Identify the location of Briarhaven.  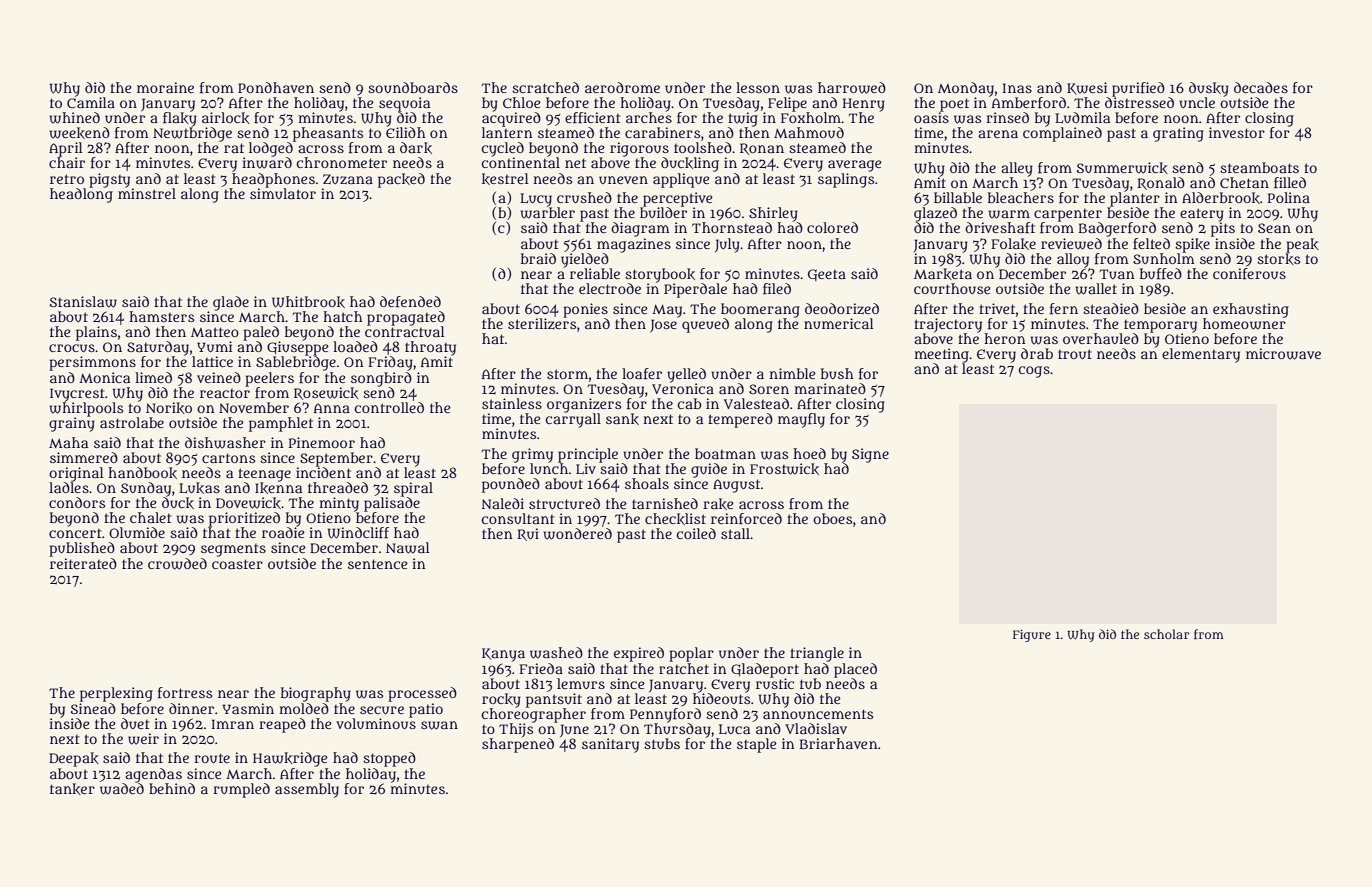
(839, 743).
